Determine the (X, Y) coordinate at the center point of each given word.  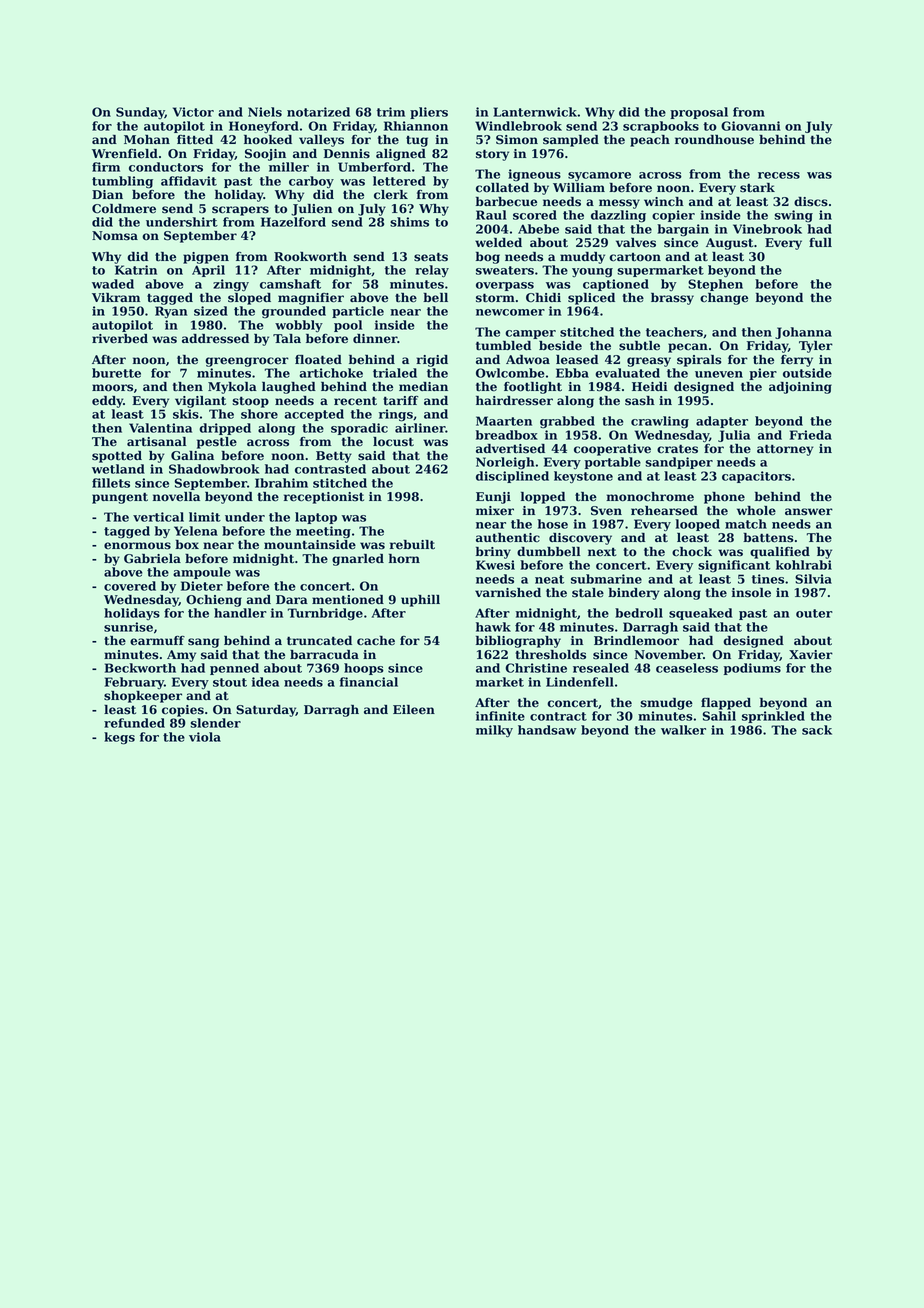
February (134, 683)
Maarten (504, 421)
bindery (633, 594)
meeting (323, 532)
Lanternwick (535, 112)
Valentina (160, 428)
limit (205, 517)
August (729, 244)
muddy (582, 258)
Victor (193, 112)
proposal (699, 113)
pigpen (206, 258)
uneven (719, 374)
